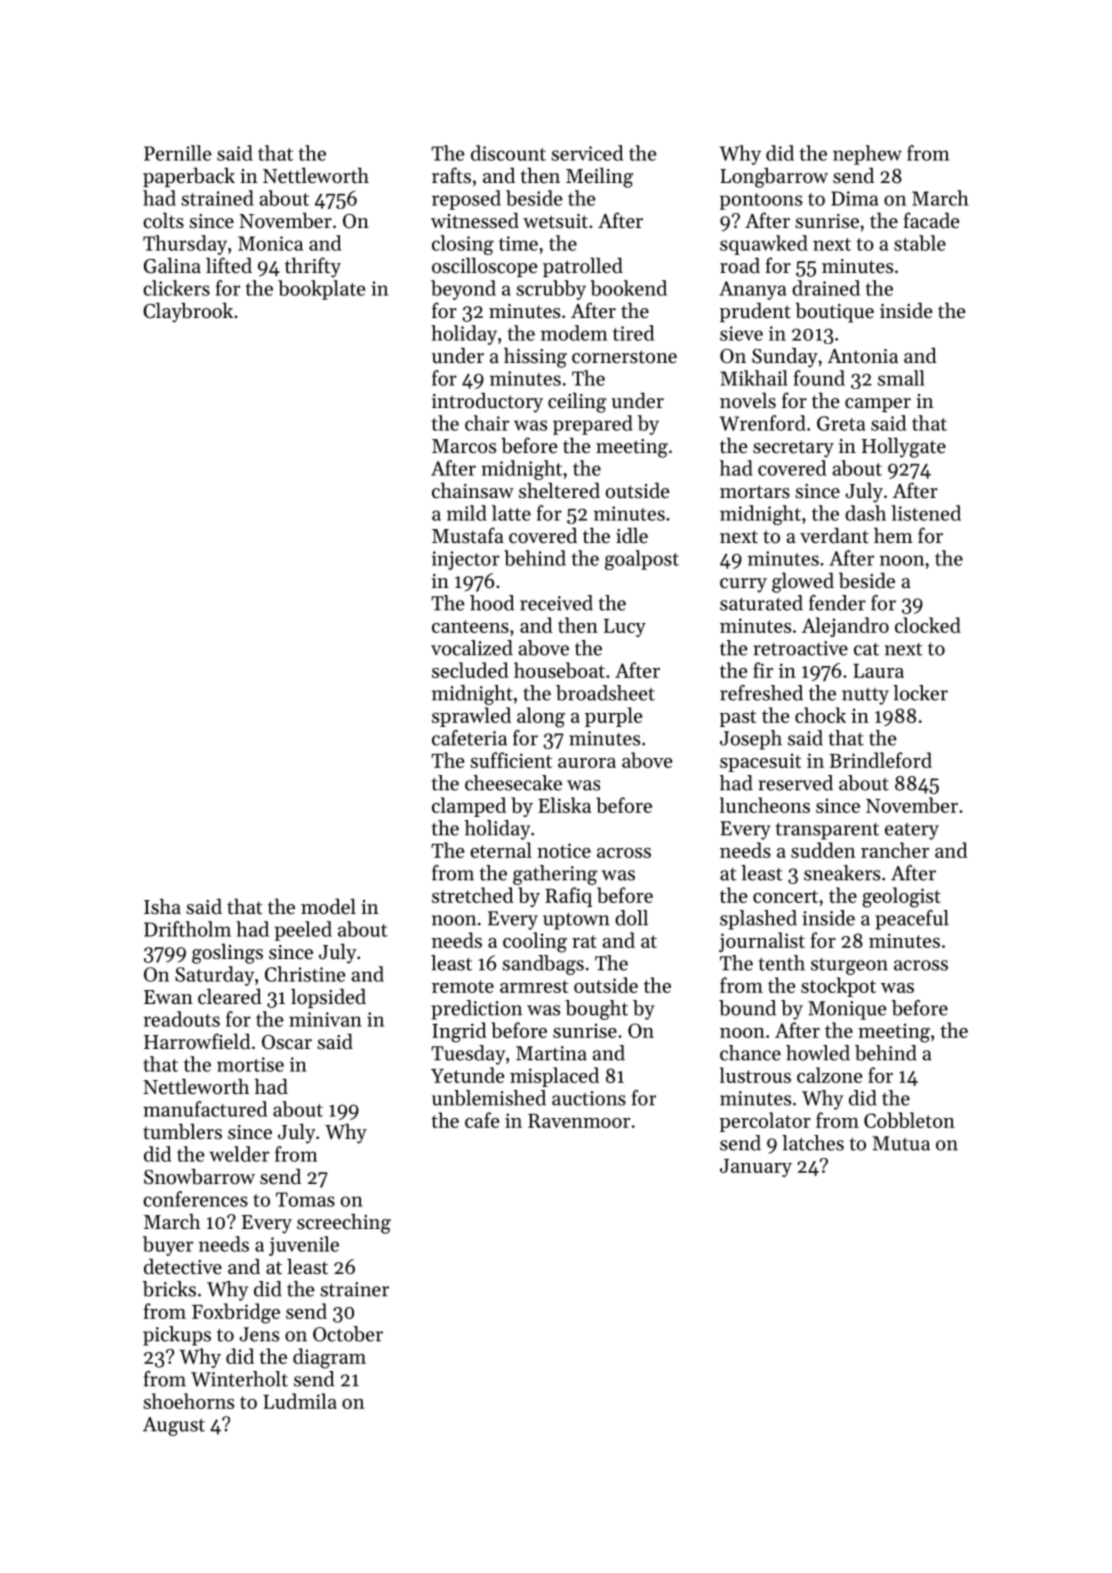 This screenshot has height=1573, width=1112. What do you see at coordinates (912, 831) in the screenshot?
I see `eatery` at bounding box center [912, 831].
